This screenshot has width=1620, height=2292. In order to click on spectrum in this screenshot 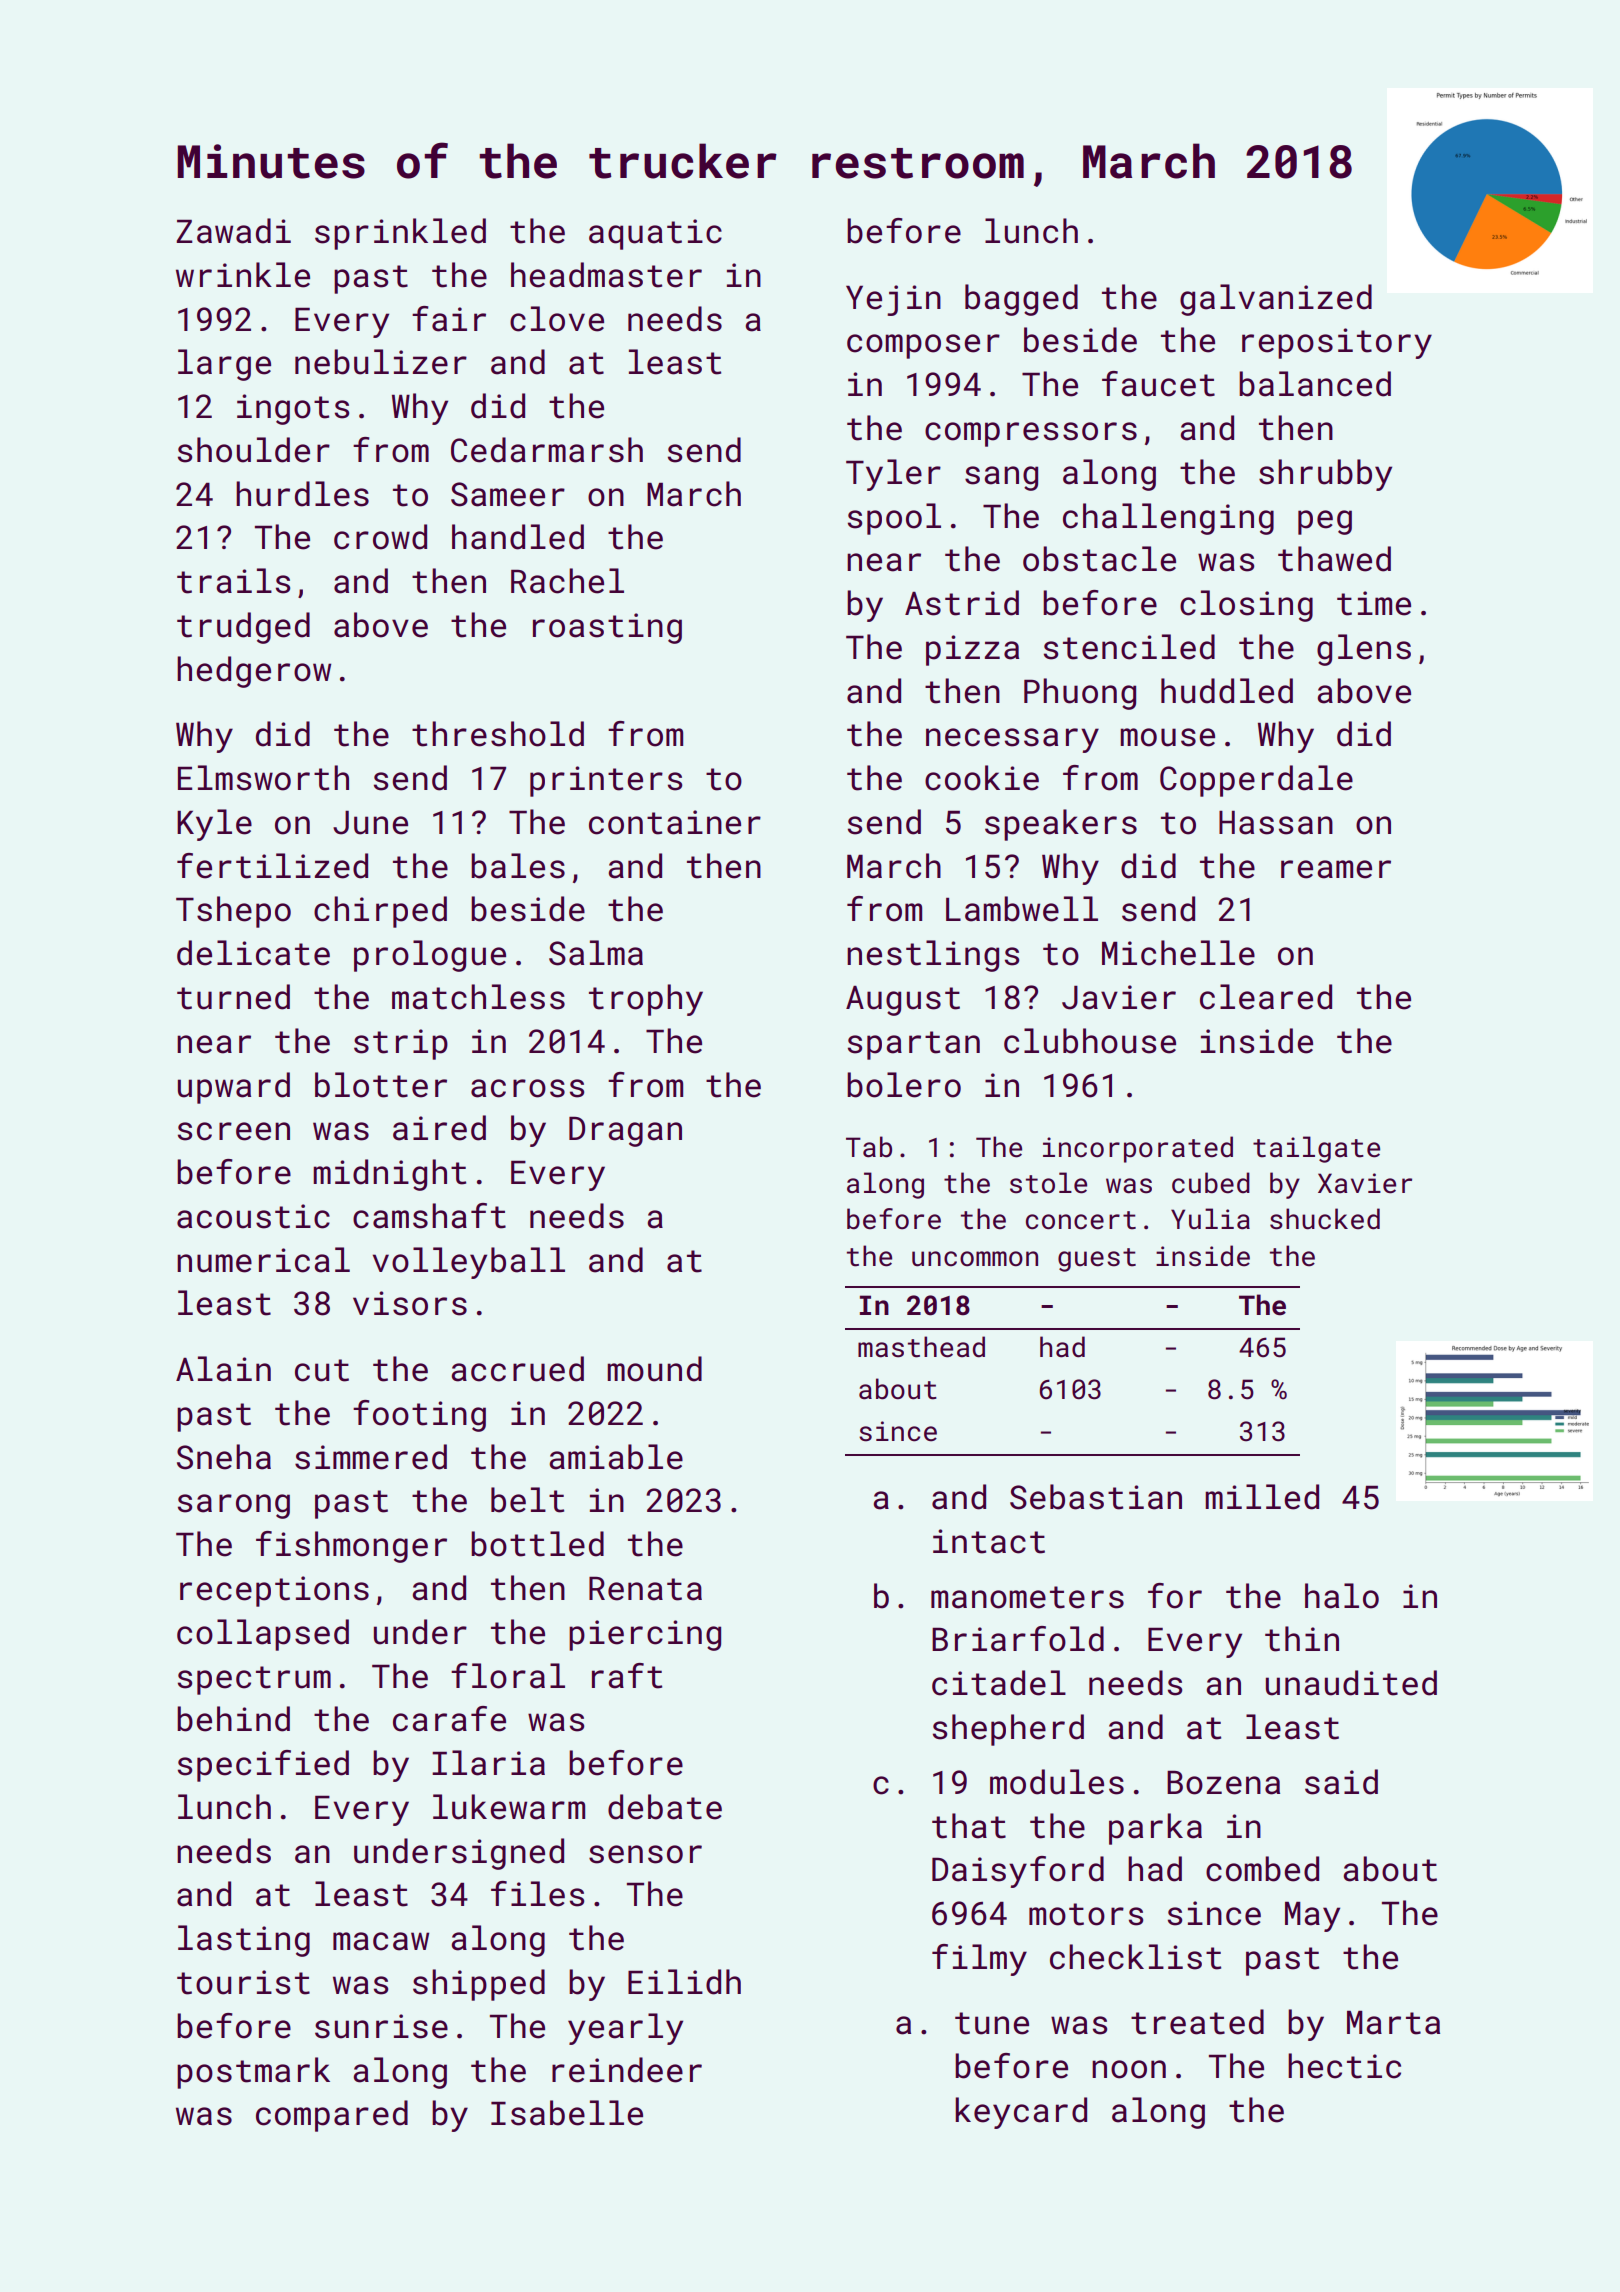, I will do `click(254, 1680)`.
